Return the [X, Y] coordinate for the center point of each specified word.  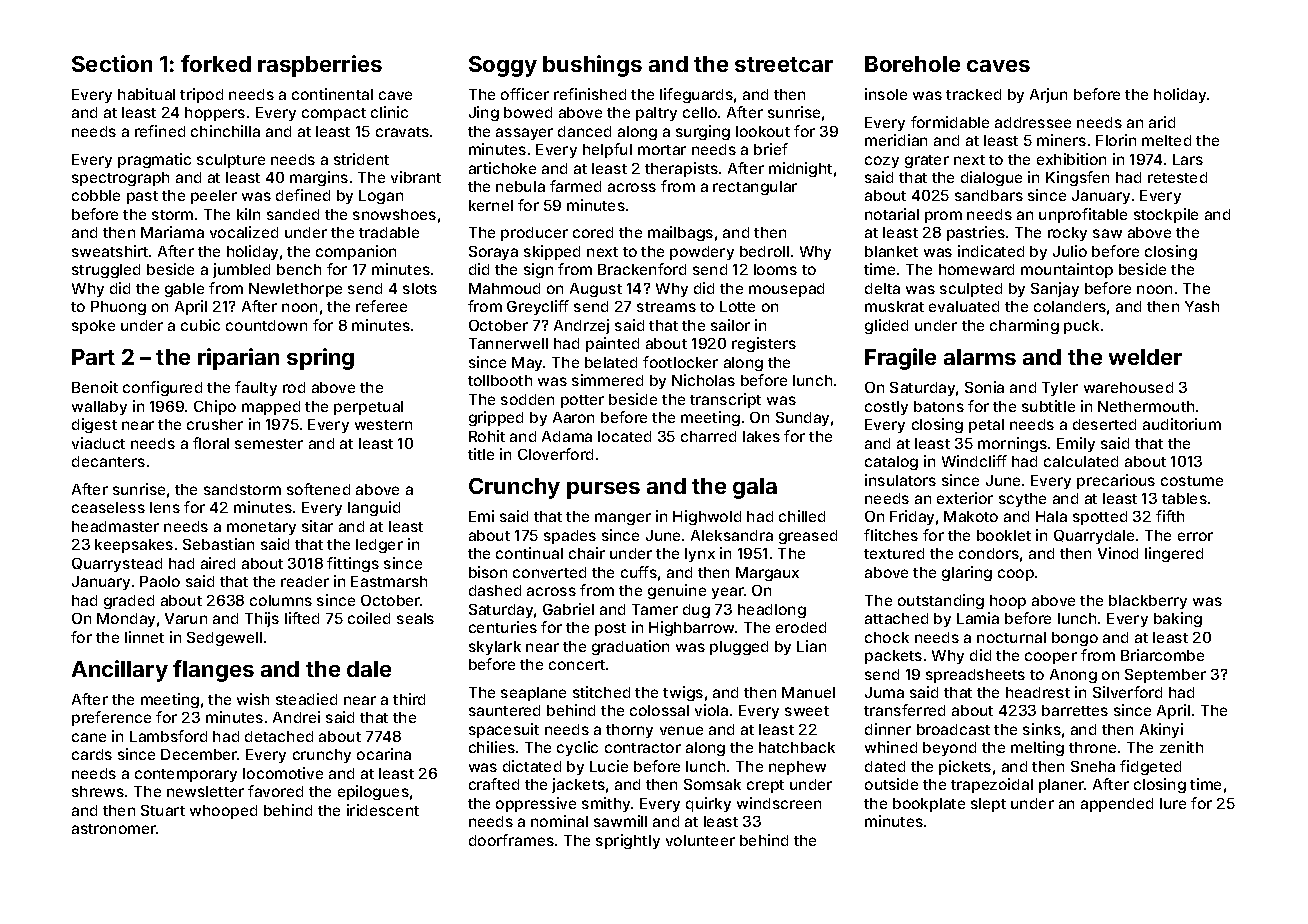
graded [129, 602]
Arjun [1048, 95]
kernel [491, 205]
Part [93, 357]
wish [253, 699]
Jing [484, 113]
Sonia [984, 387]
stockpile [1166, 215]
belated [611, 362]
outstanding [941, 601]
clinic [389, 112]
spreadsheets [975, 676]
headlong [772, 611]
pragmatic [154, 160]
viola [711, 710]
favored [275, 791]
